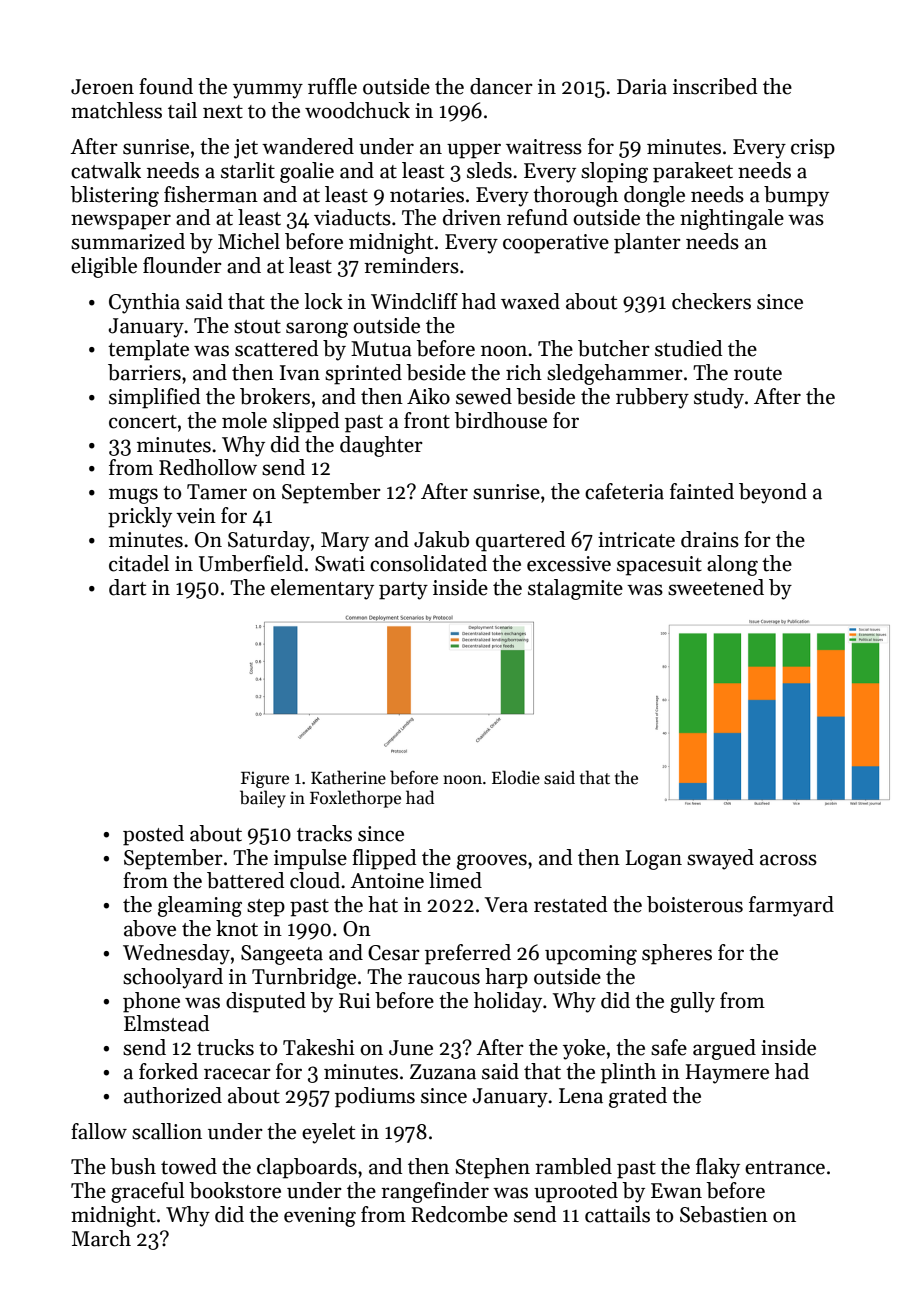 This page has width=908, height=1316. Describe the element at coordinates (381, 446) in the page. I see `daughter` at that location.
